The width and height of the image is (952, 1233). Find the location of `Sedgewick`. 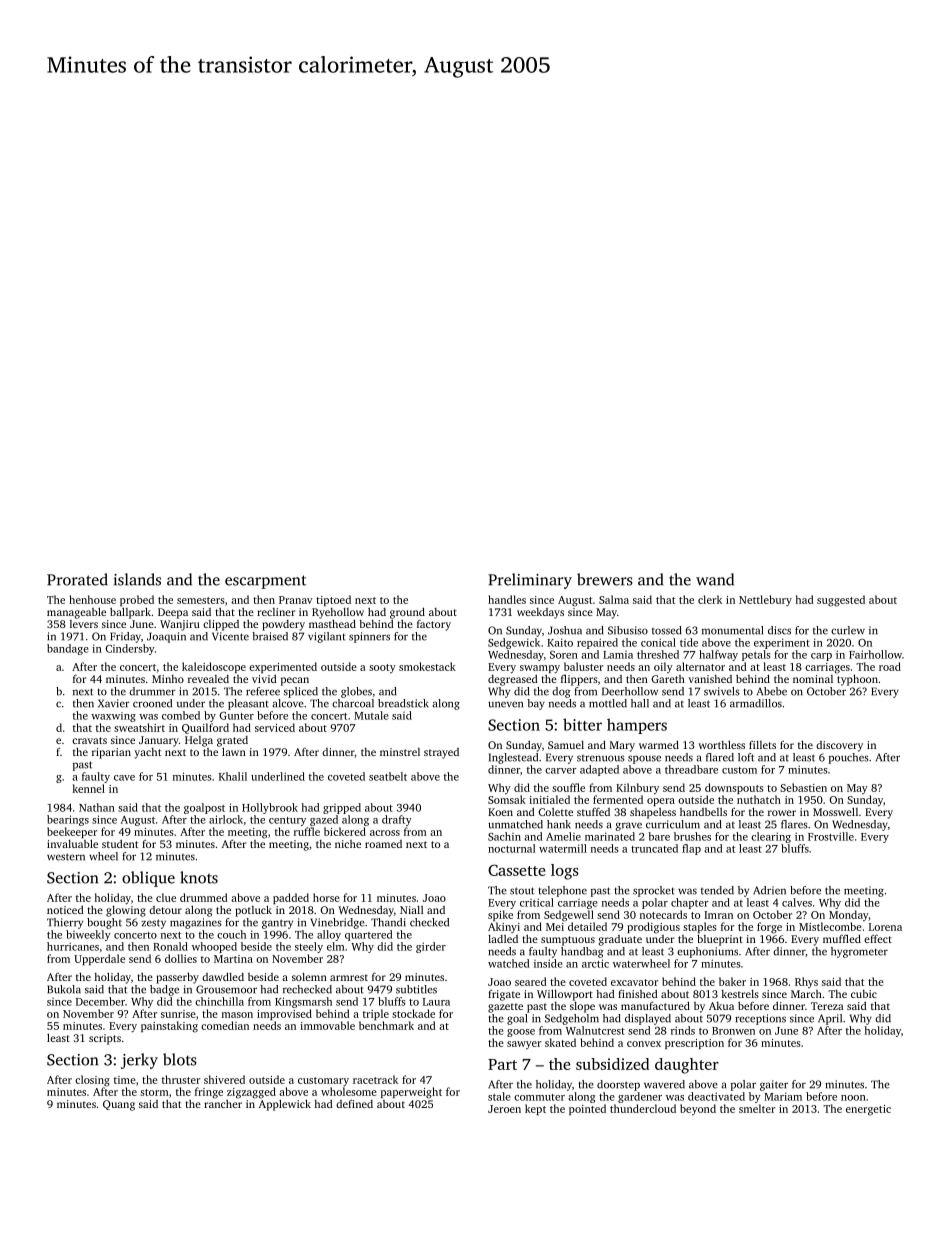

Sedgewick is located at coordinates (514, 643).
